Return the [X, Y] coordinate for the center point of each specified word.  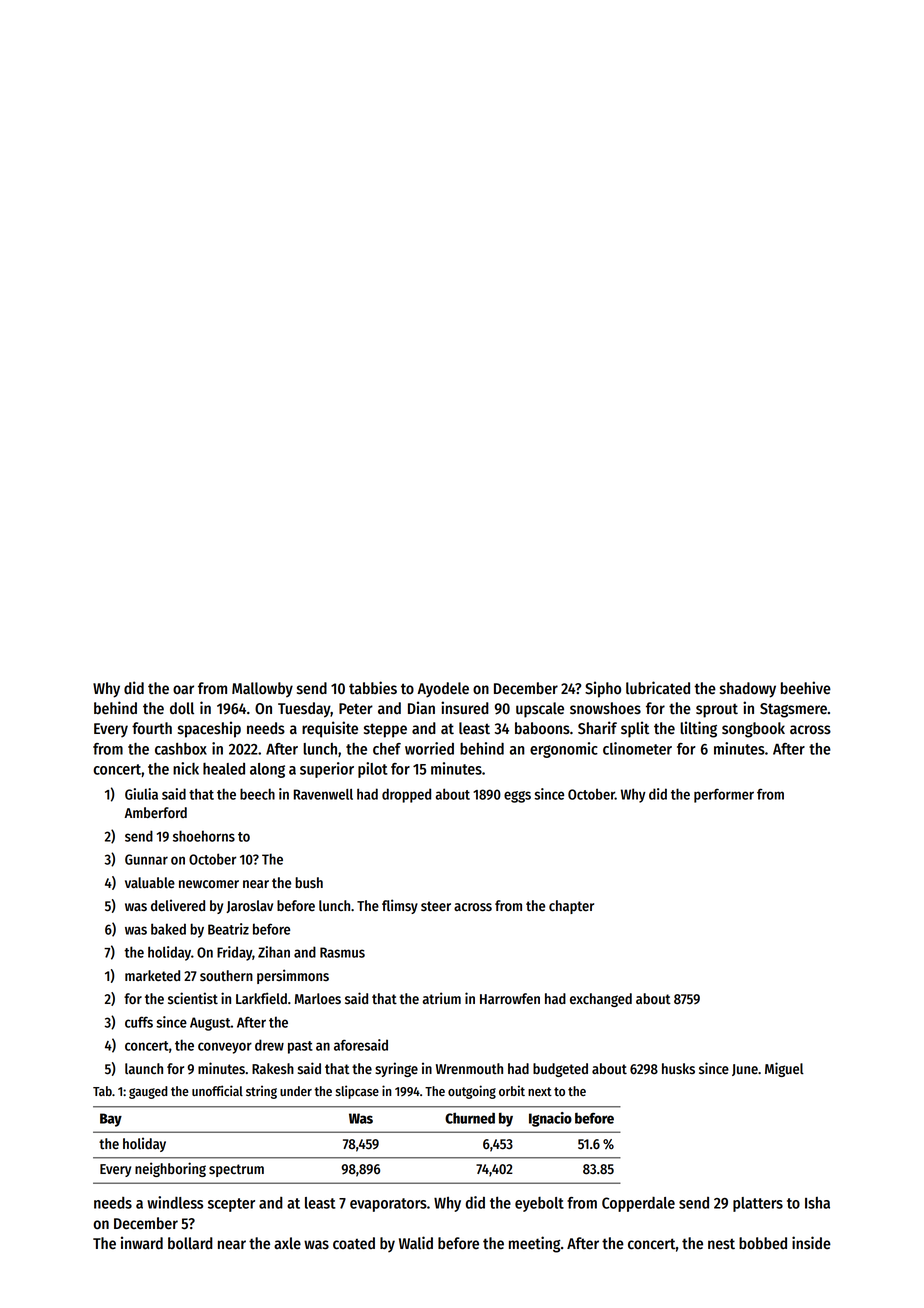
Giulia [141, 794]
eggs [517, 797]
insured [465, 708]
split [635, 729]
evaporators [388, 1205]
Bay [111, 1120]
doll [182, 708]
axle [287, 1243]
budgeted [560, 1070]
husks [678, 1068]
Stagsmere [793, 710]
